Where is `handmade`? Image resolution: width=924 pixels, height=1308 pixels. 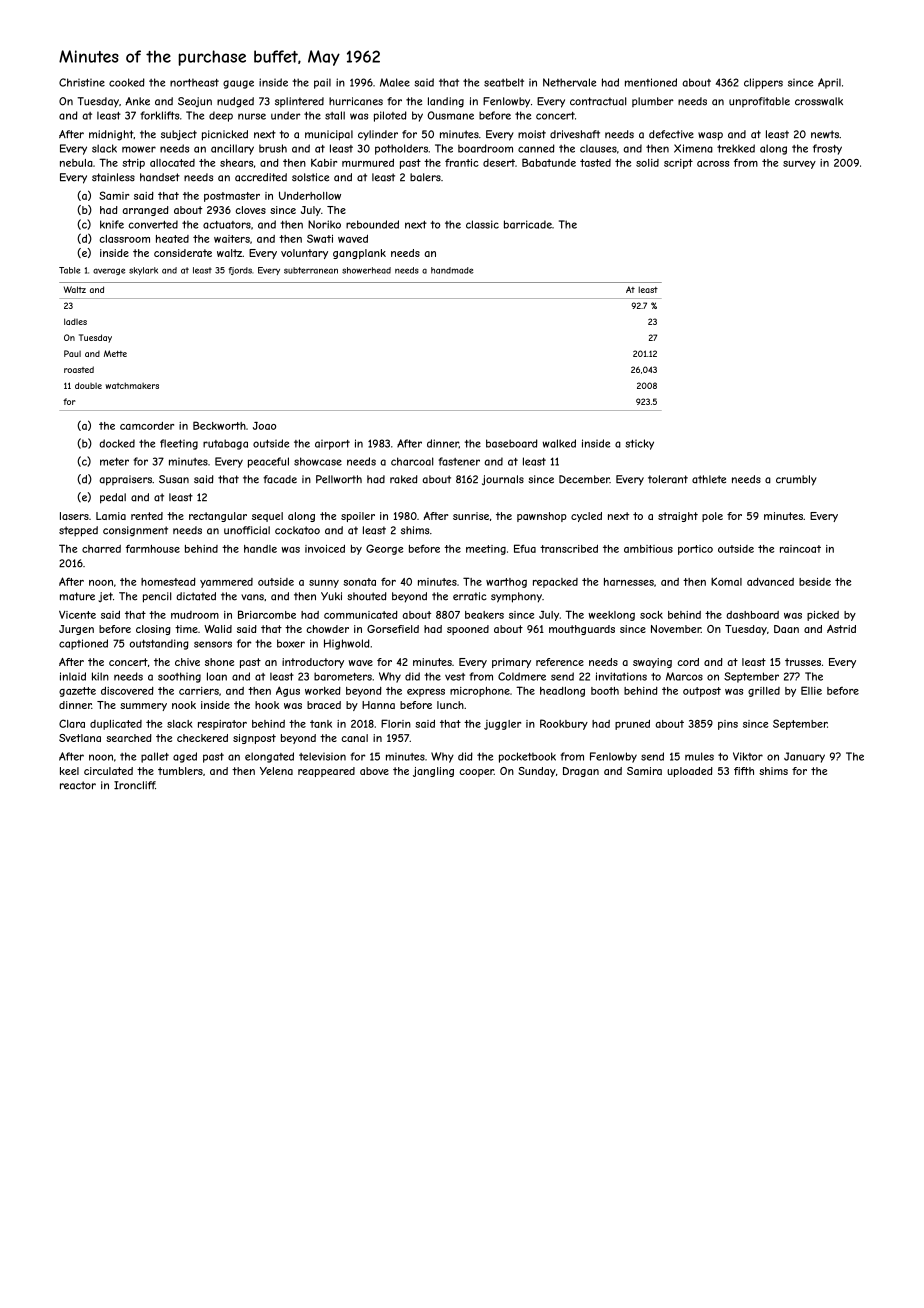 handmade is located at coordinates (452, 270).
